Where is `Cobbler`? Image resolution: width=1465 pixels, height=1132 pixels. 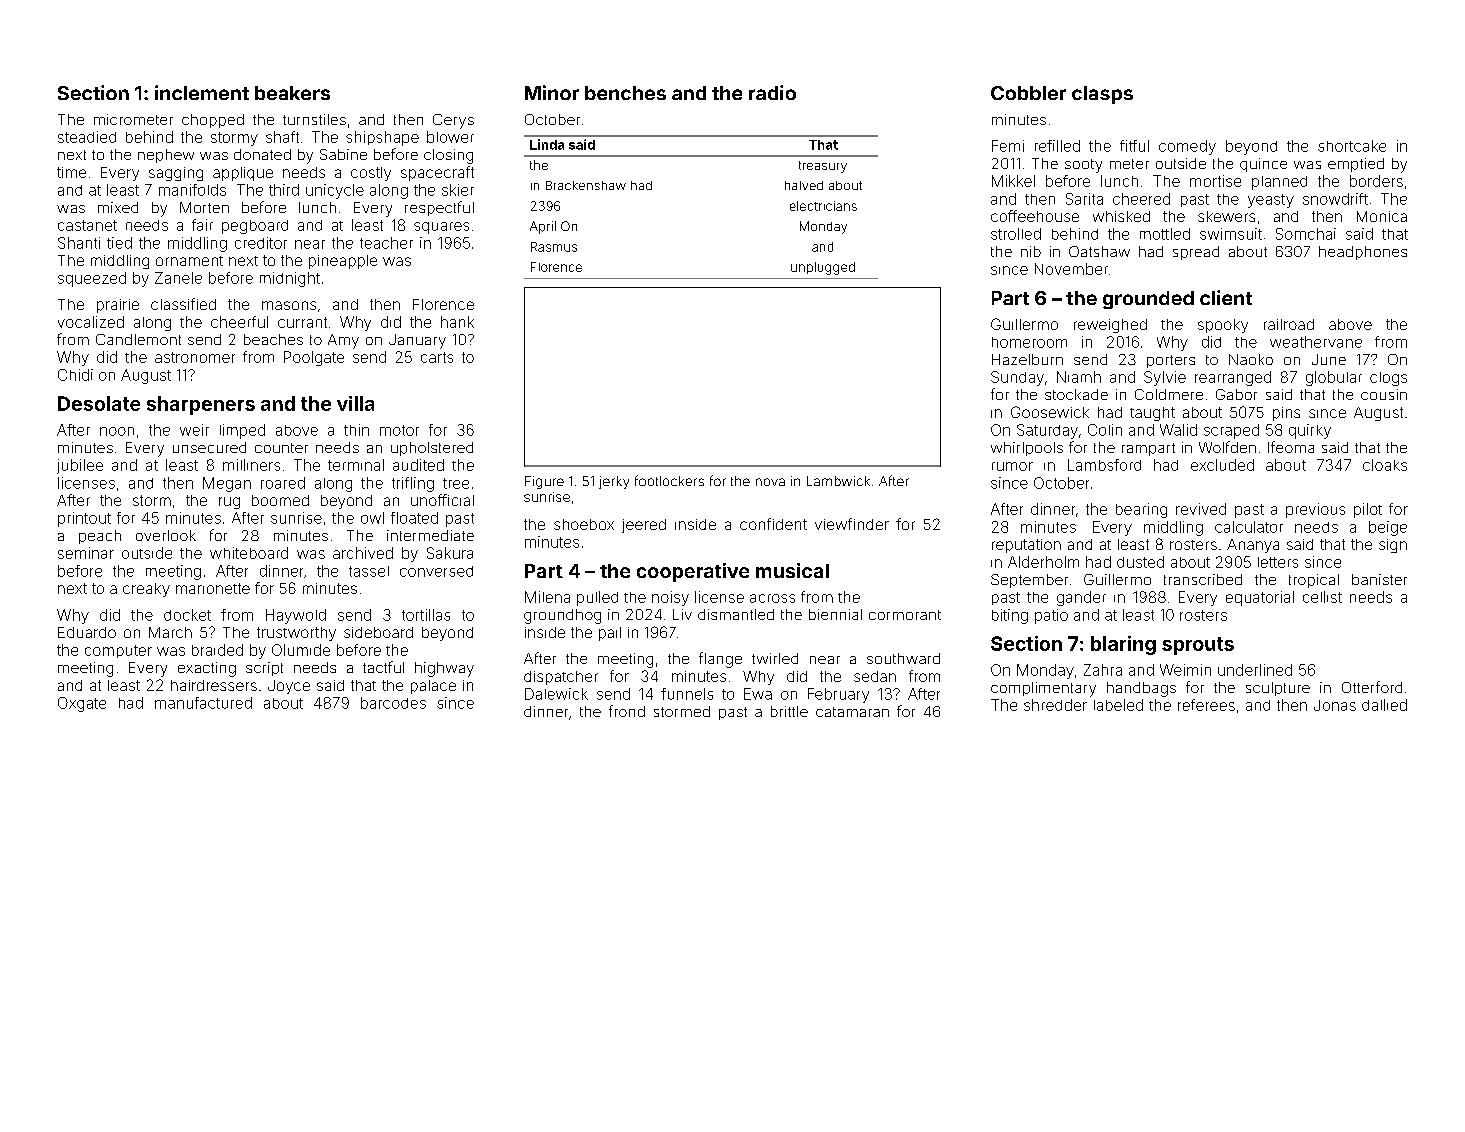 Cobbler is located at coordinates (1028, 93).
